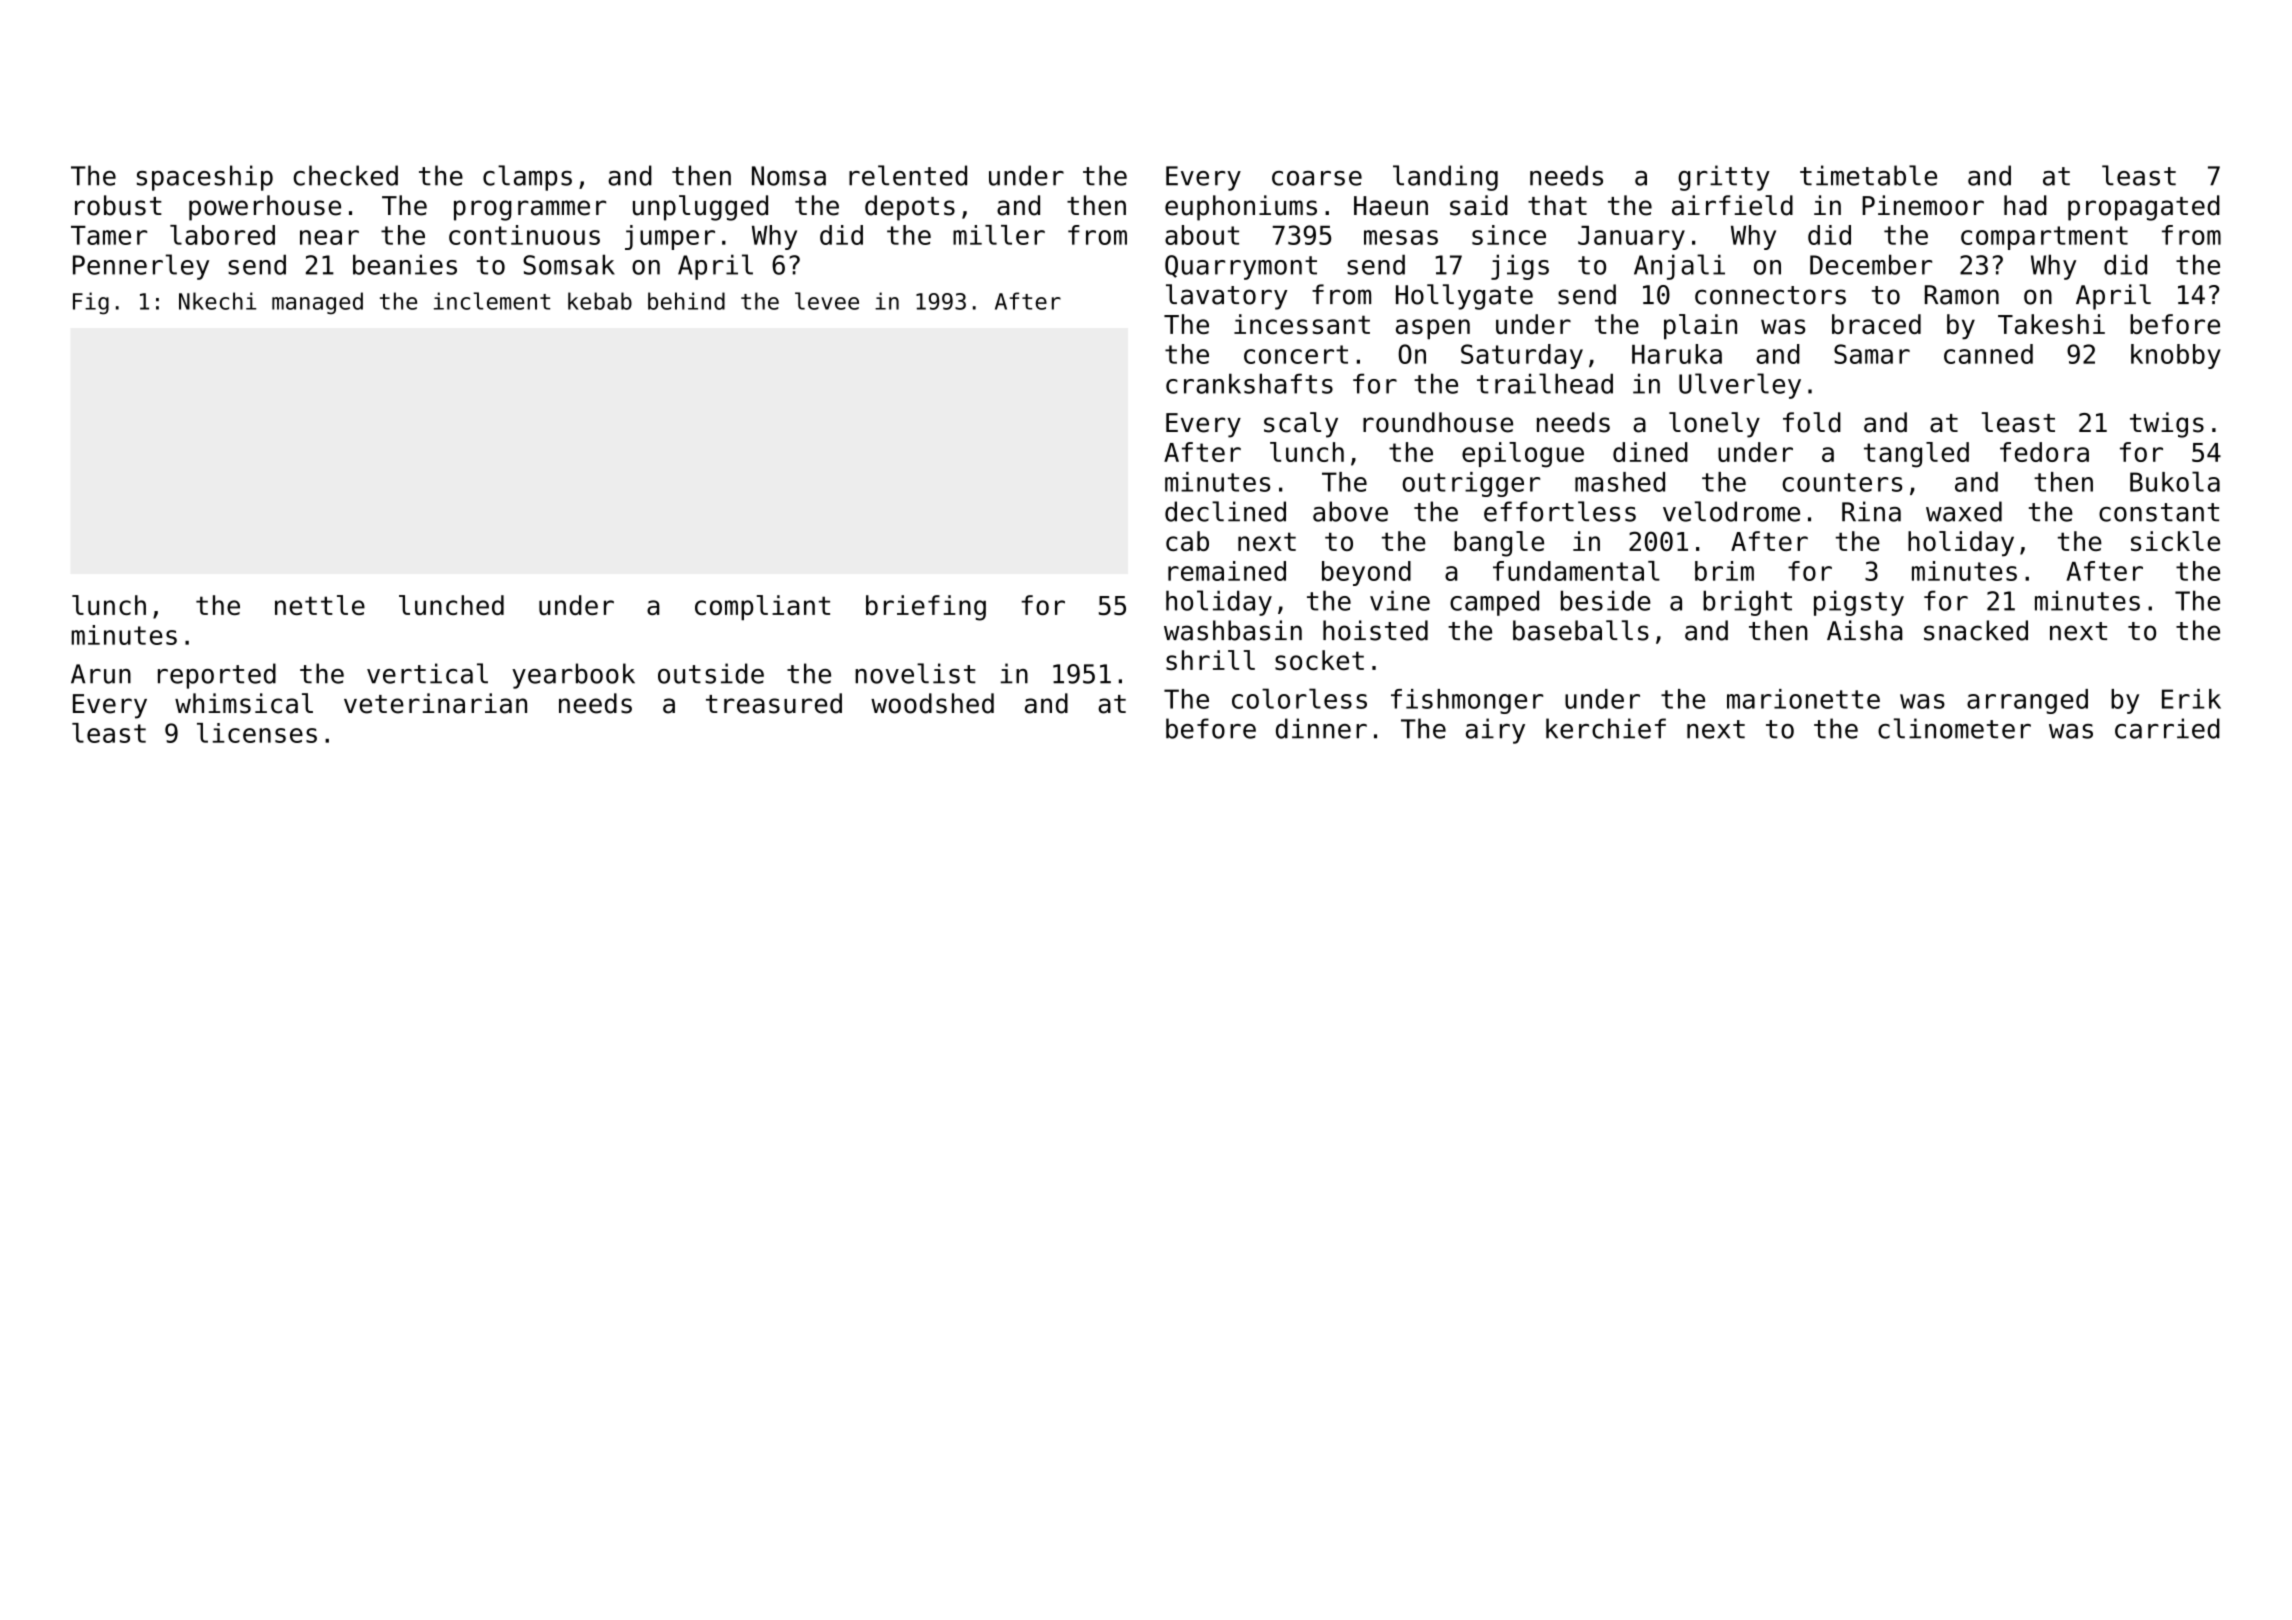 This page has height=1620, width=2292. I want to click on clinometer, so click(1954, 728).
